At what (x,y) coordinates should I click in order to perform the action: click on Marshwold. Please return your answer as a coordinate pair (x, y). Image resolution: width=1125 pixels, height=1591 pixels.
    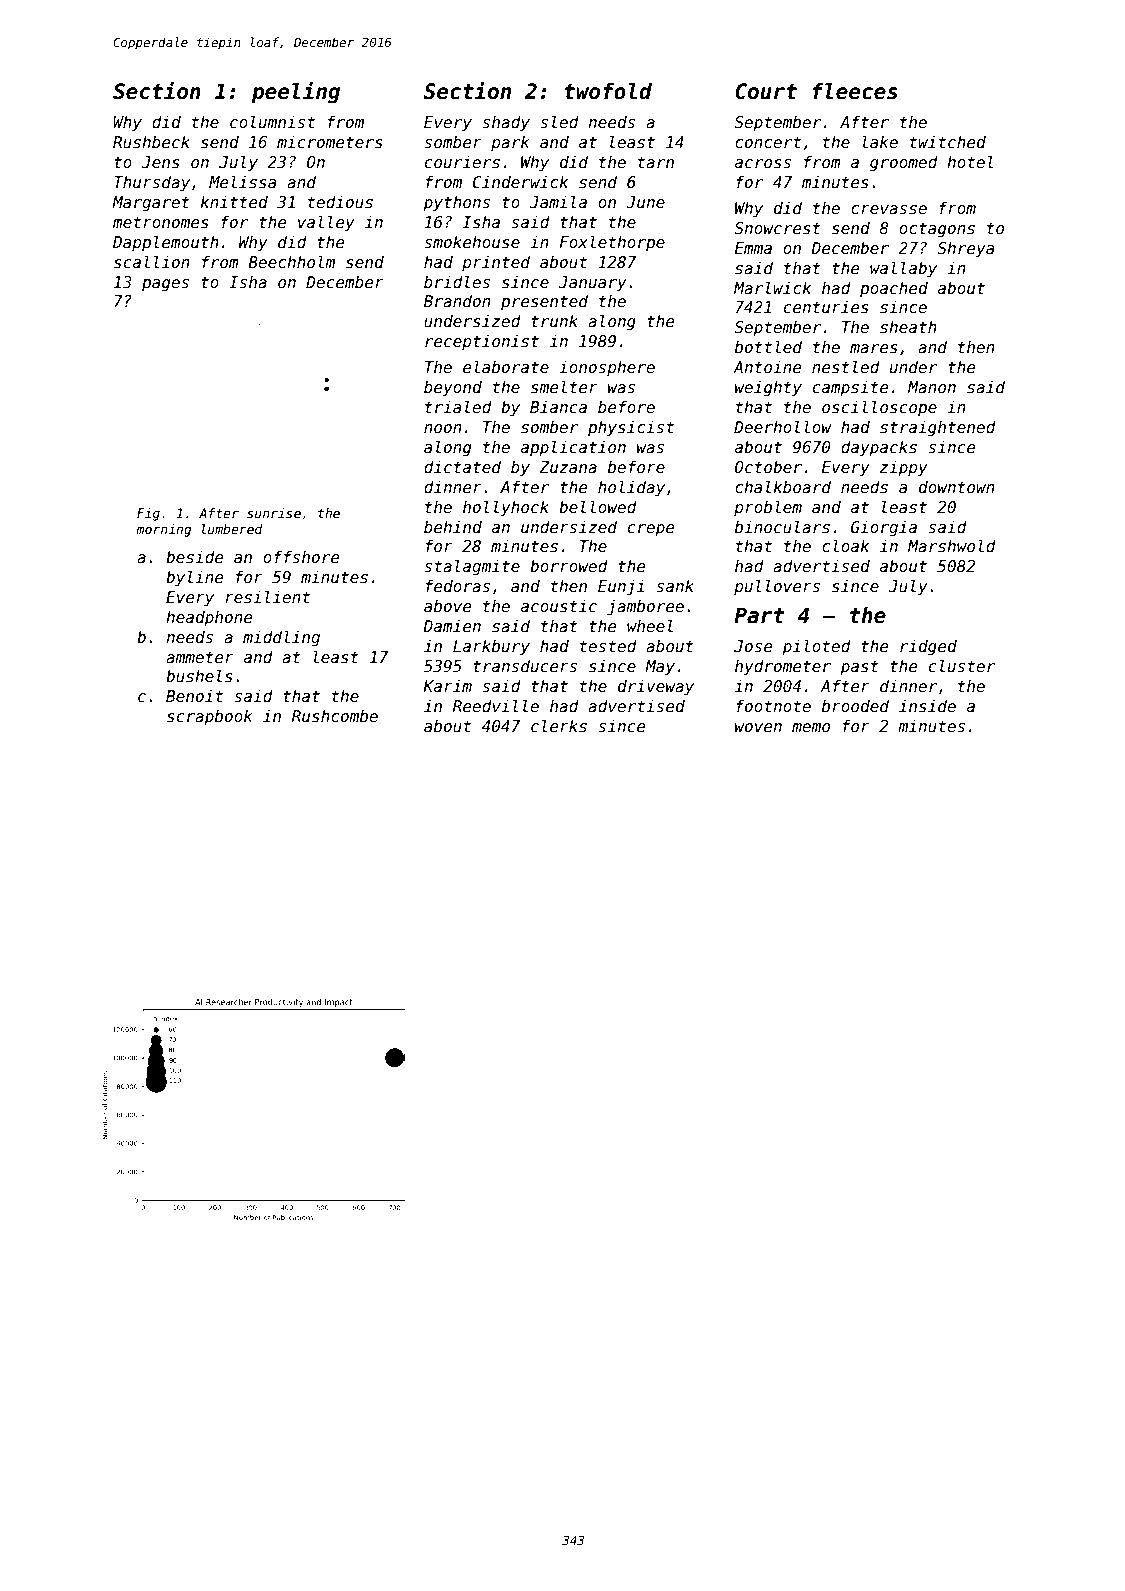
    Looking at the image, I should click on (952, 545).
